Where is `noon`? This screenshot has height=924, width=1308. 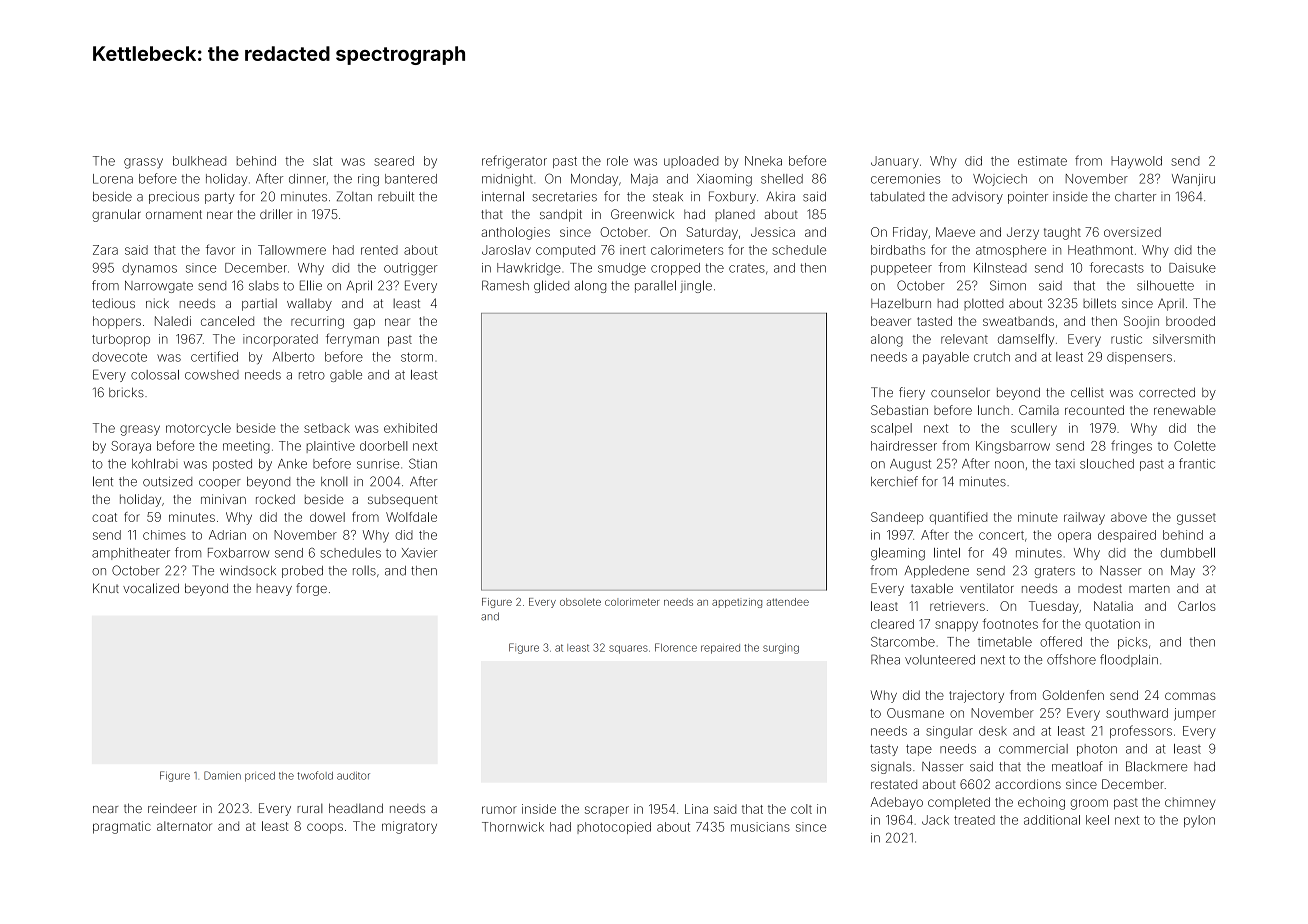
noon is located at coordinates (1009, 465).
